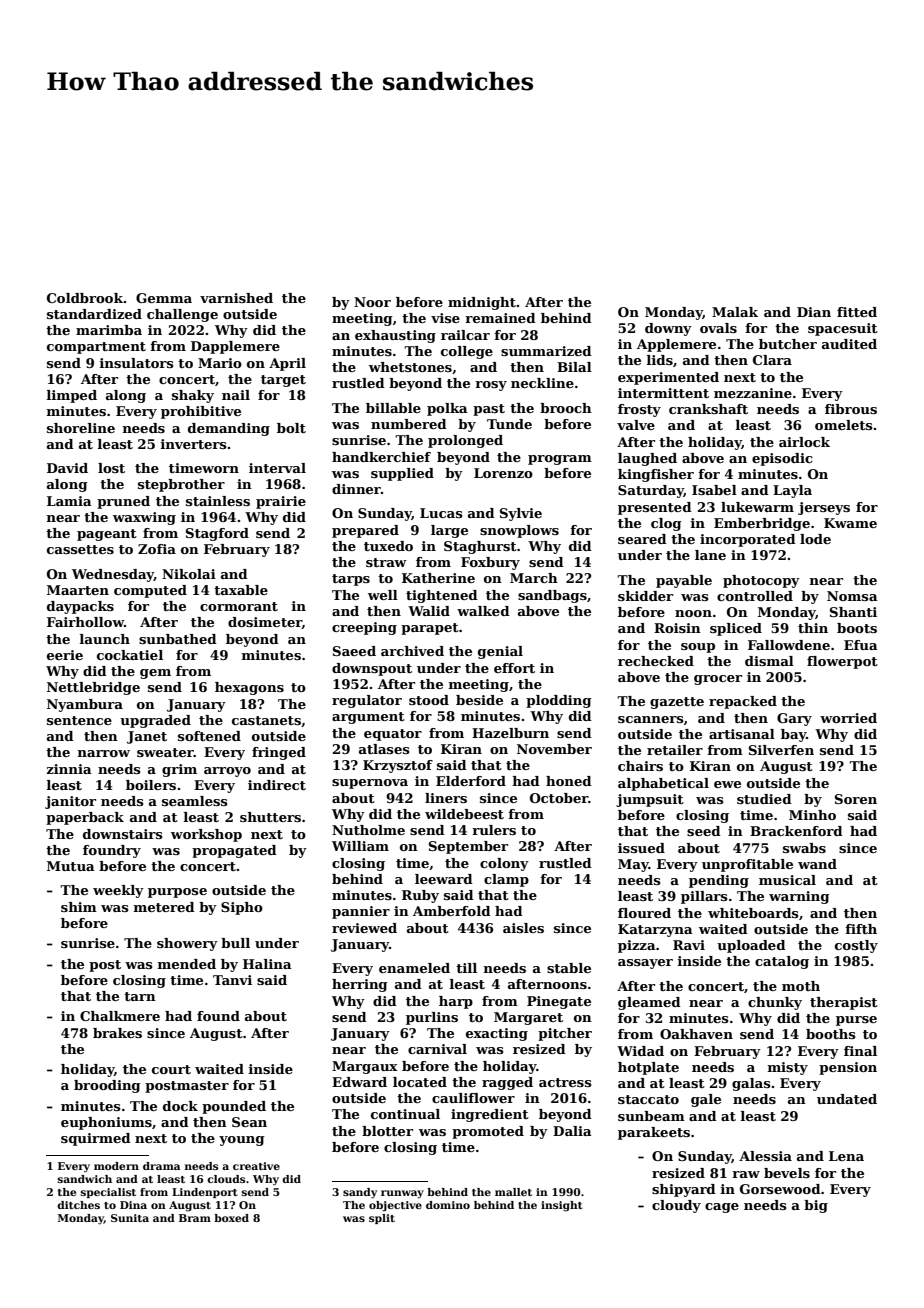  What do you see at coordinates (521, 514) in the screenshot?
I see `Sylvie` at bounding box center [521, 514].
